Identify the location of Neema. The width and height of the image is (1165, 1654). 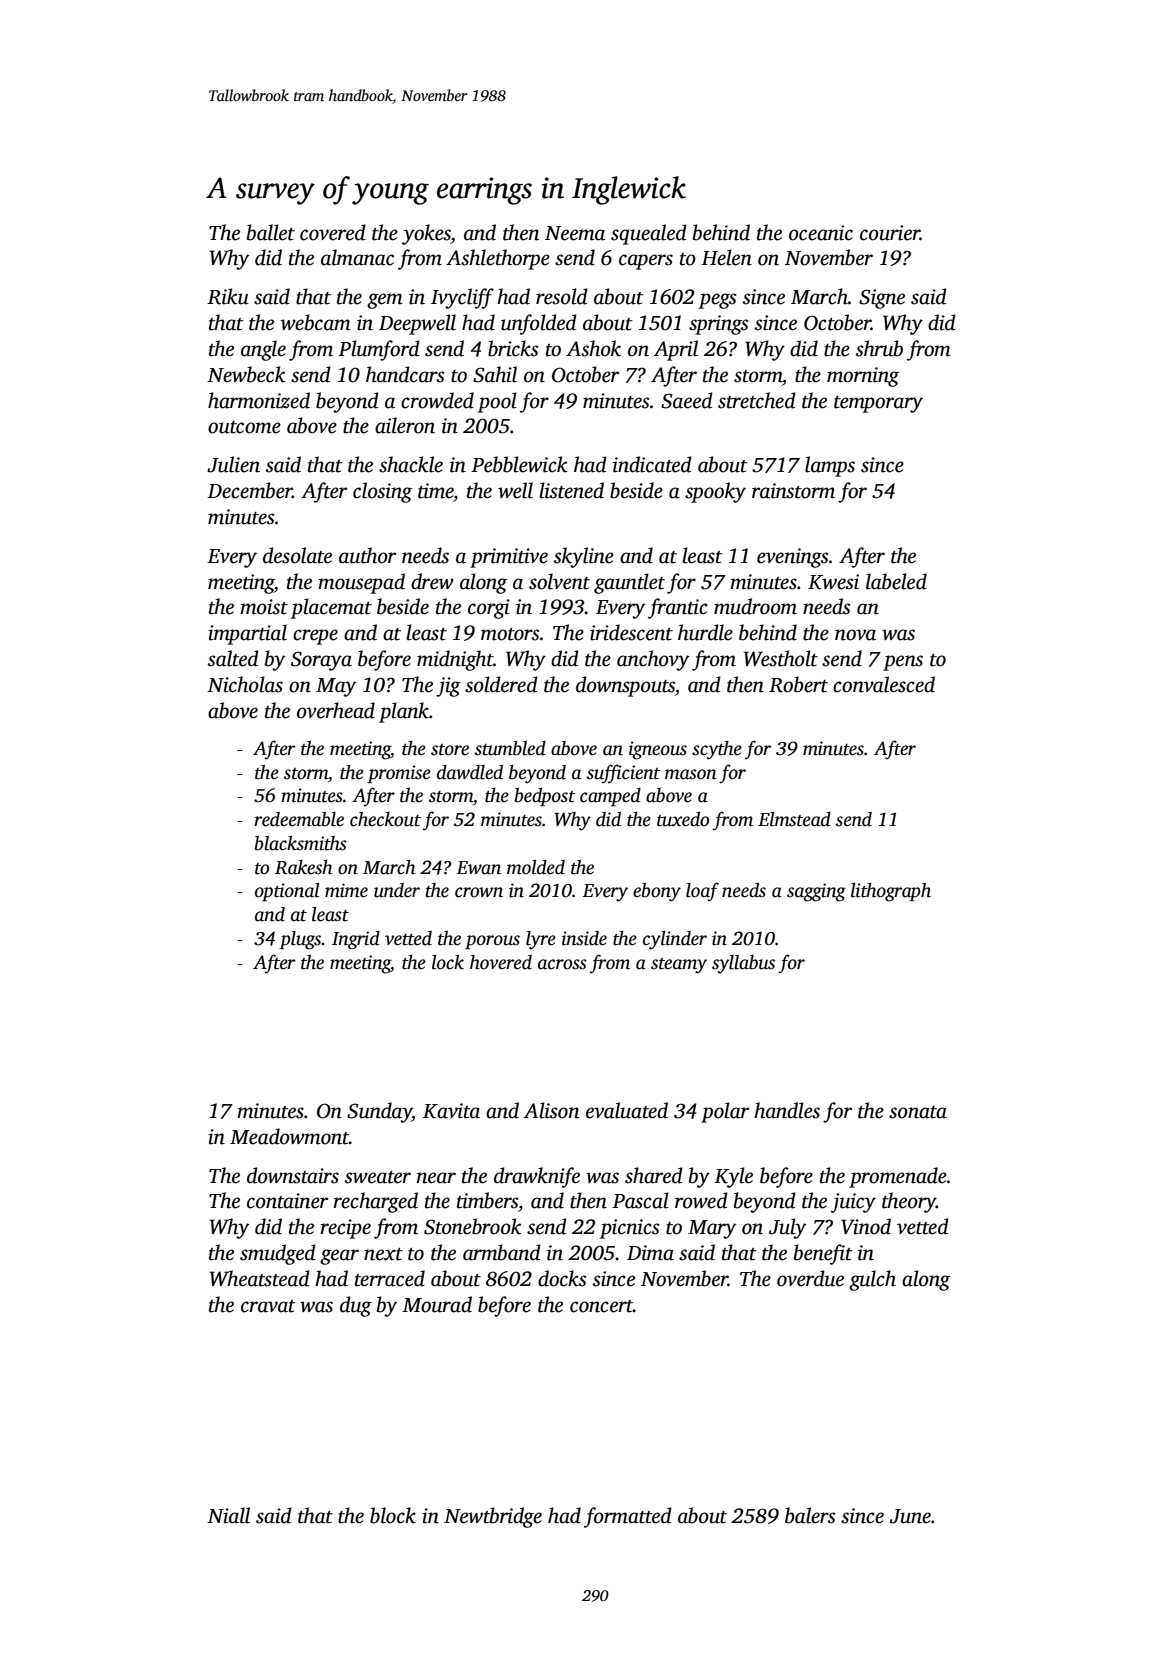
(575, 233).
